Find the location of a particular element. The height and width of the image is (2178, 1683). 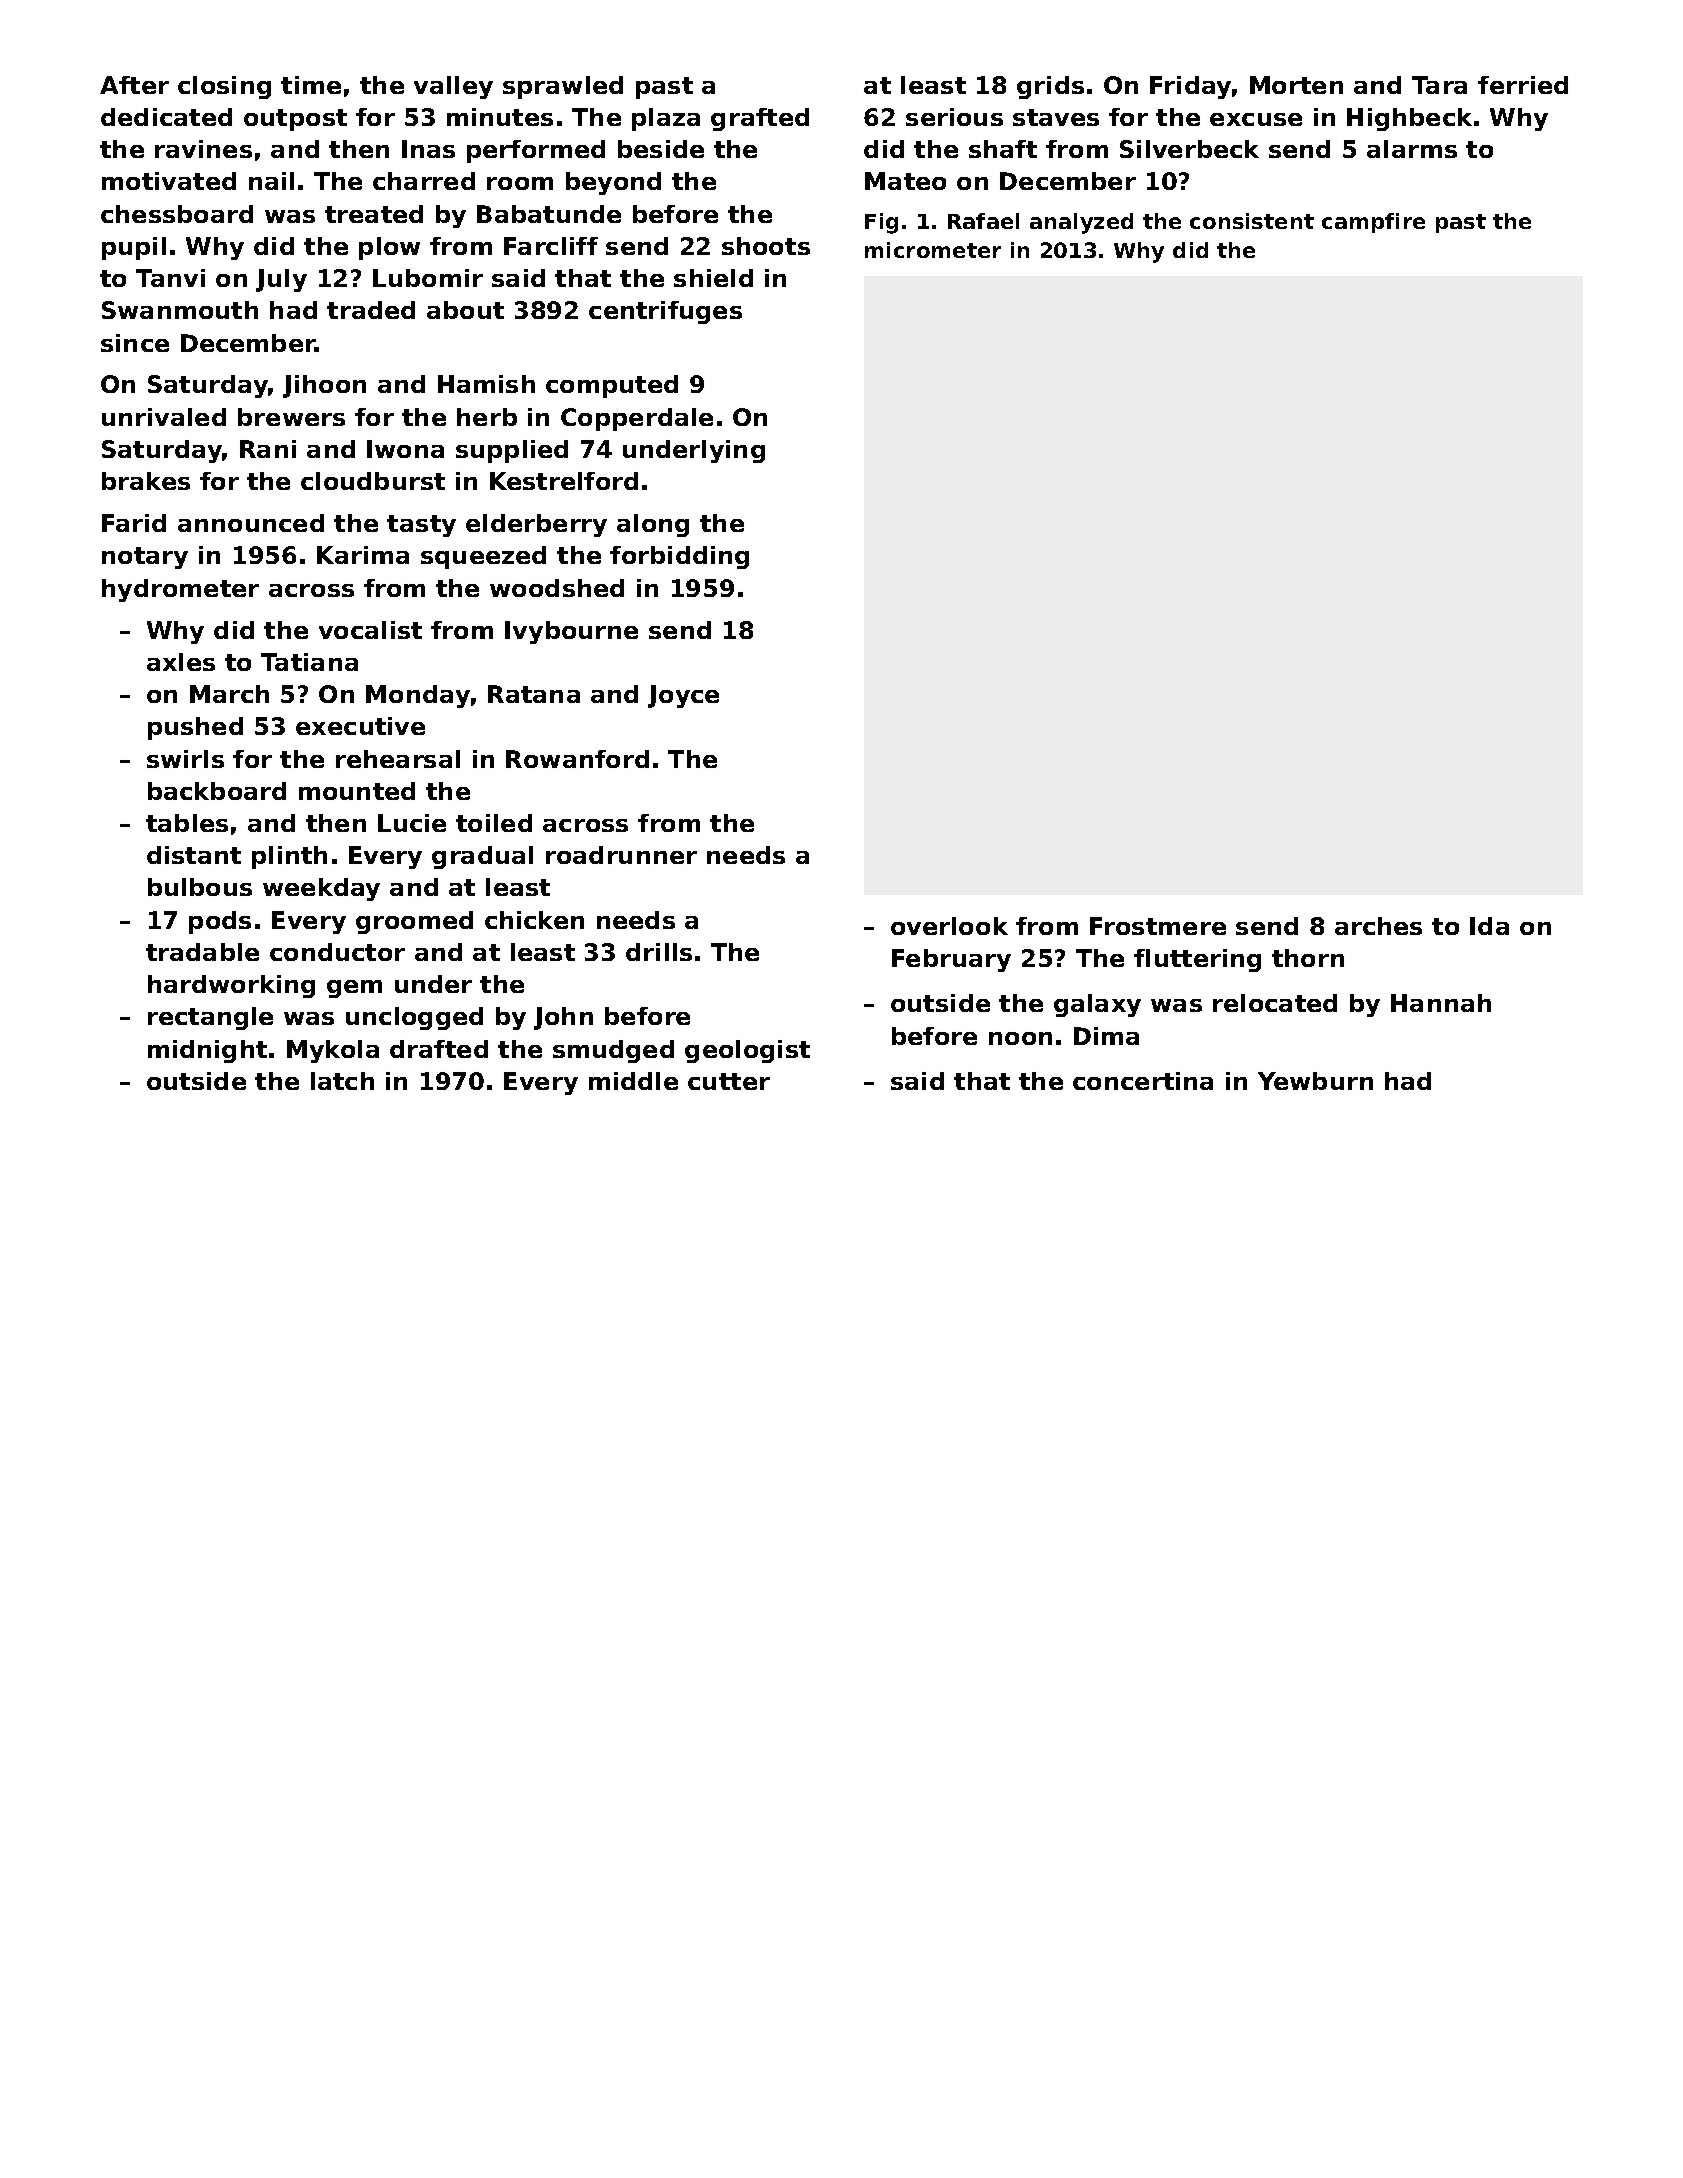

ferried is located at coordinates (1523, 85).
